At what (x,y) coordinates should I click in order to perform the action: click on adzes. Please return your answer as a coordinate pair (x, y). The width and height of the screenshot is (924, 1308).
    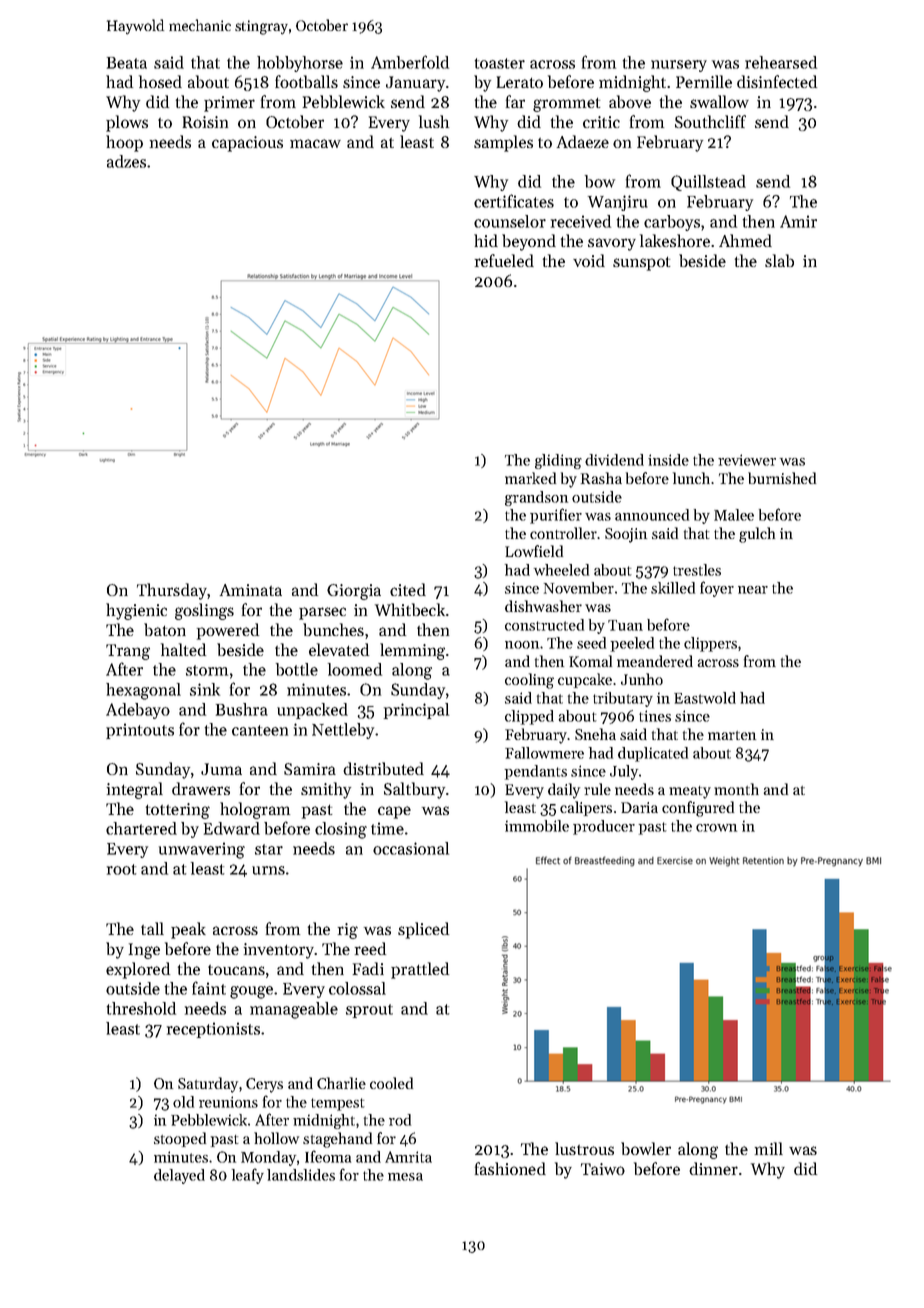
    Looking at the image, I should click on (126, 161).
